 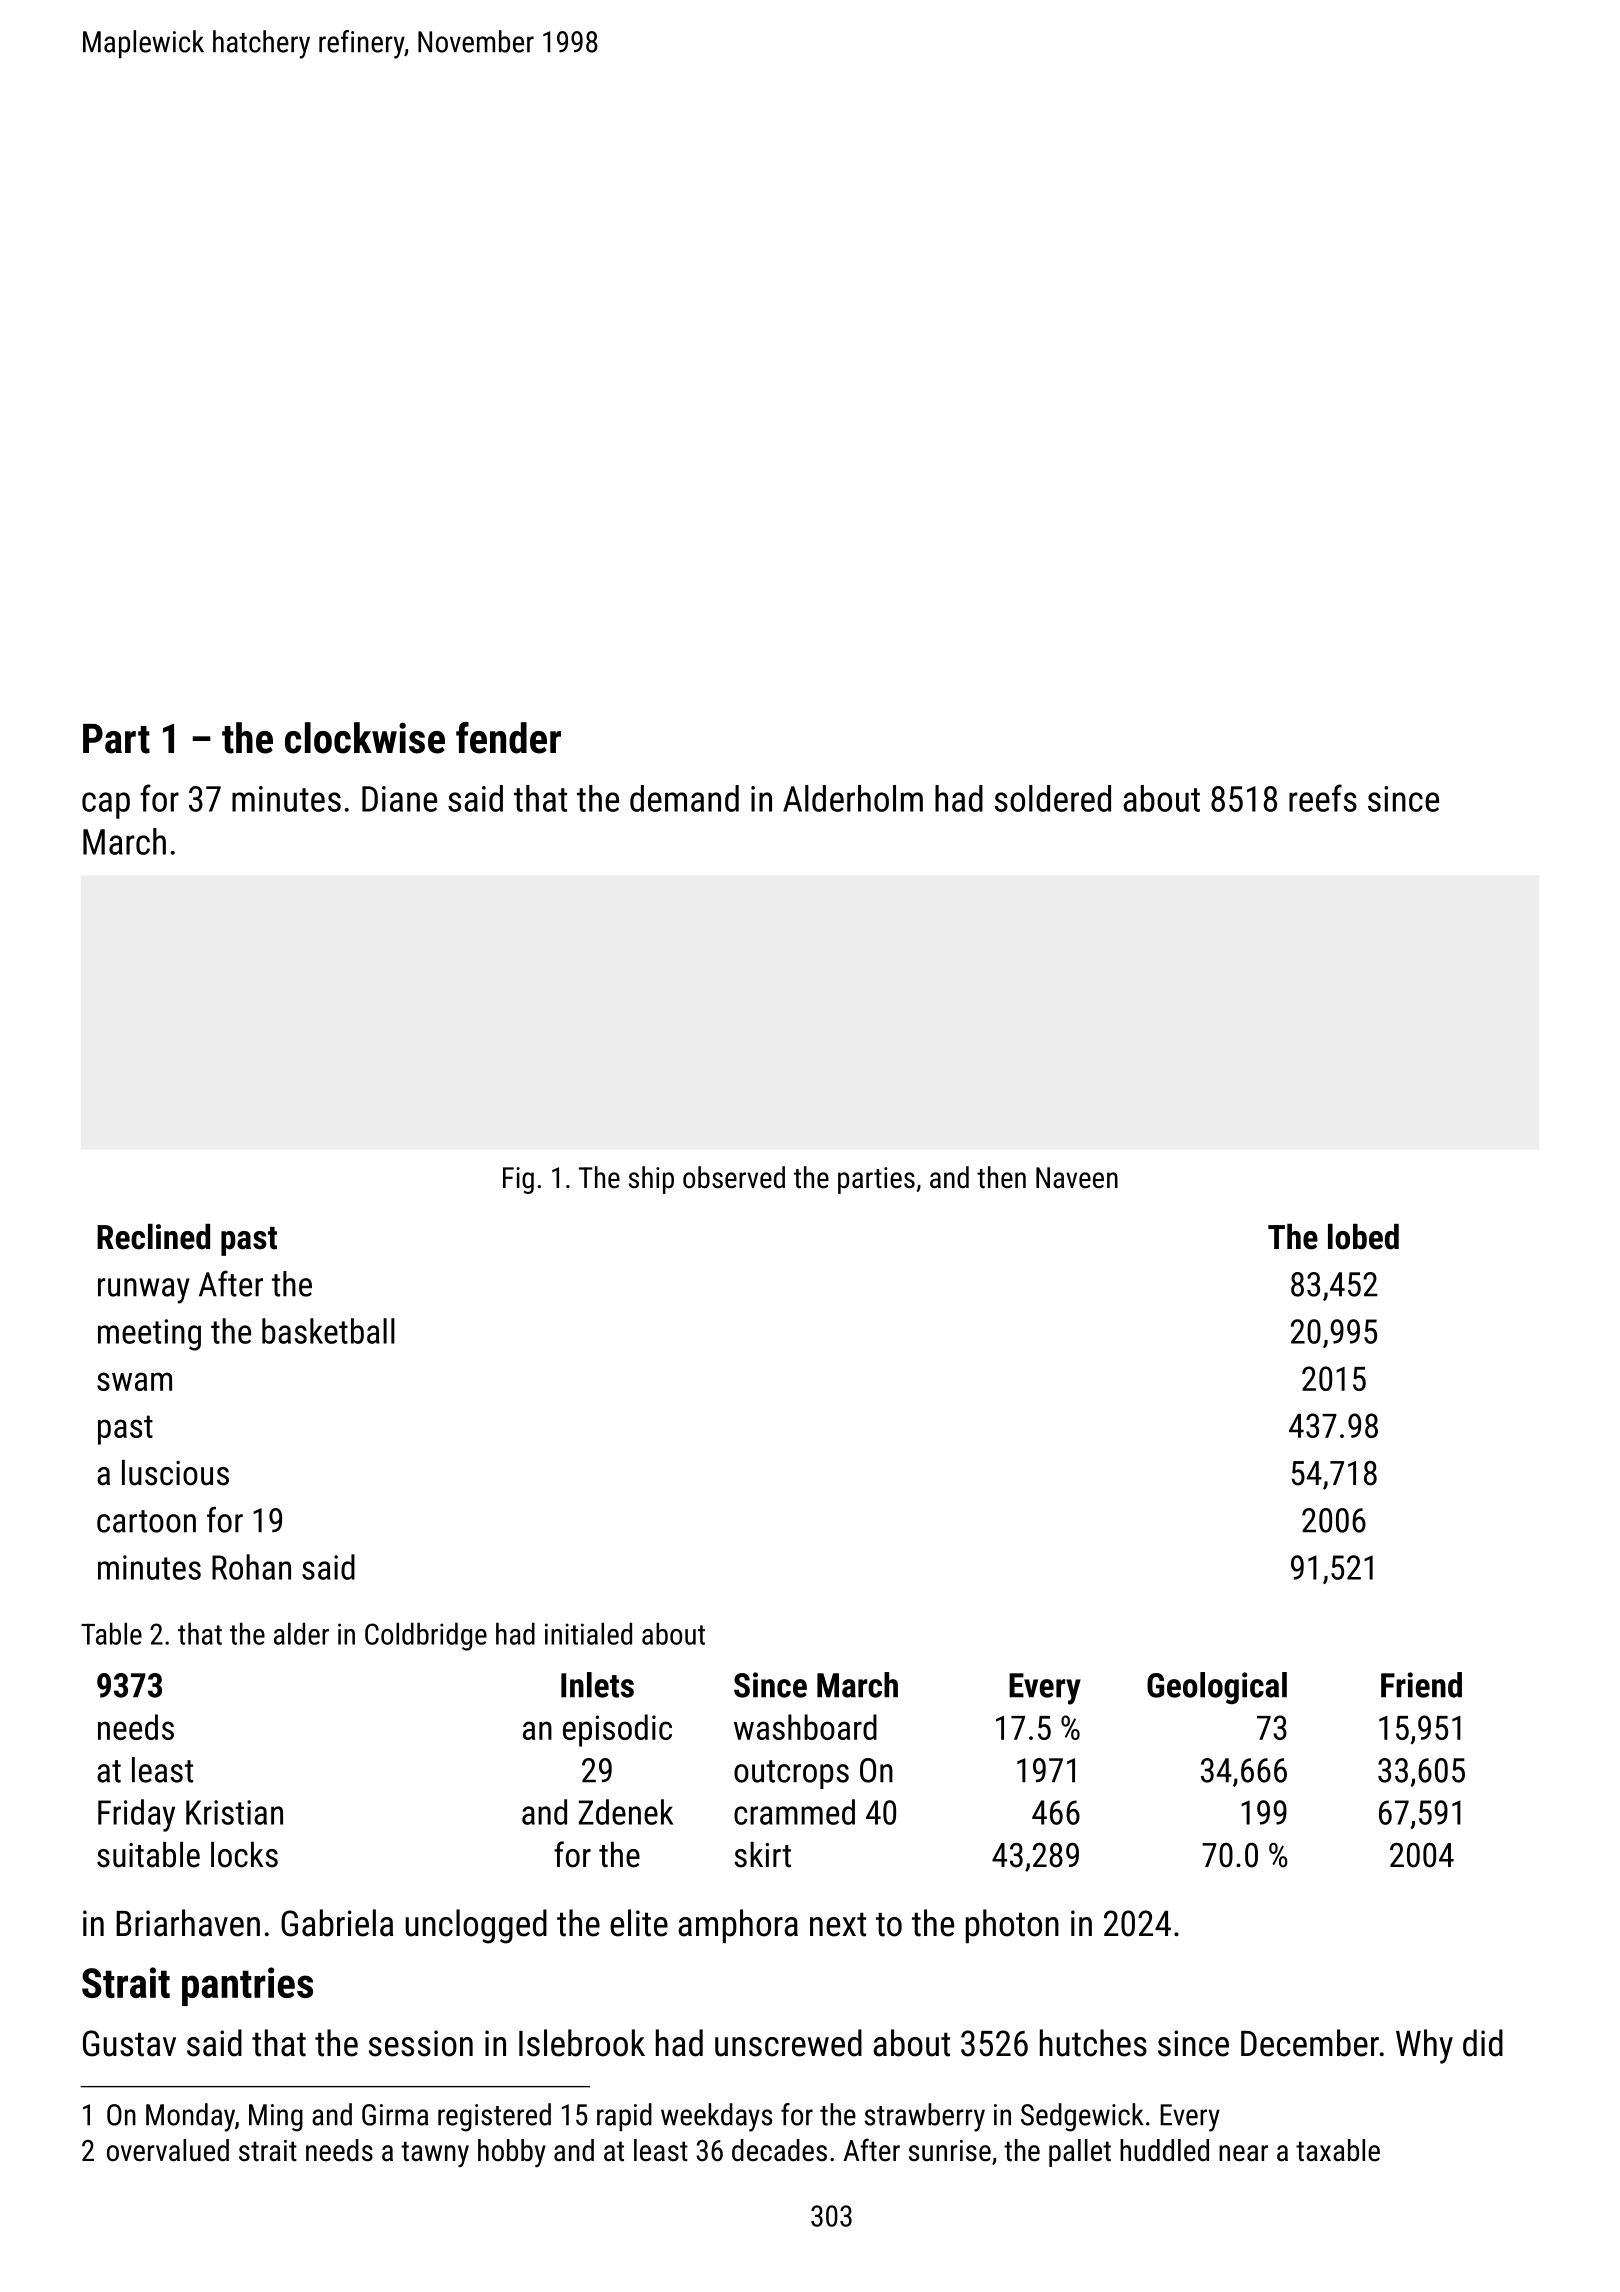 I want to click on then, so click(x=1001, y=1177).
